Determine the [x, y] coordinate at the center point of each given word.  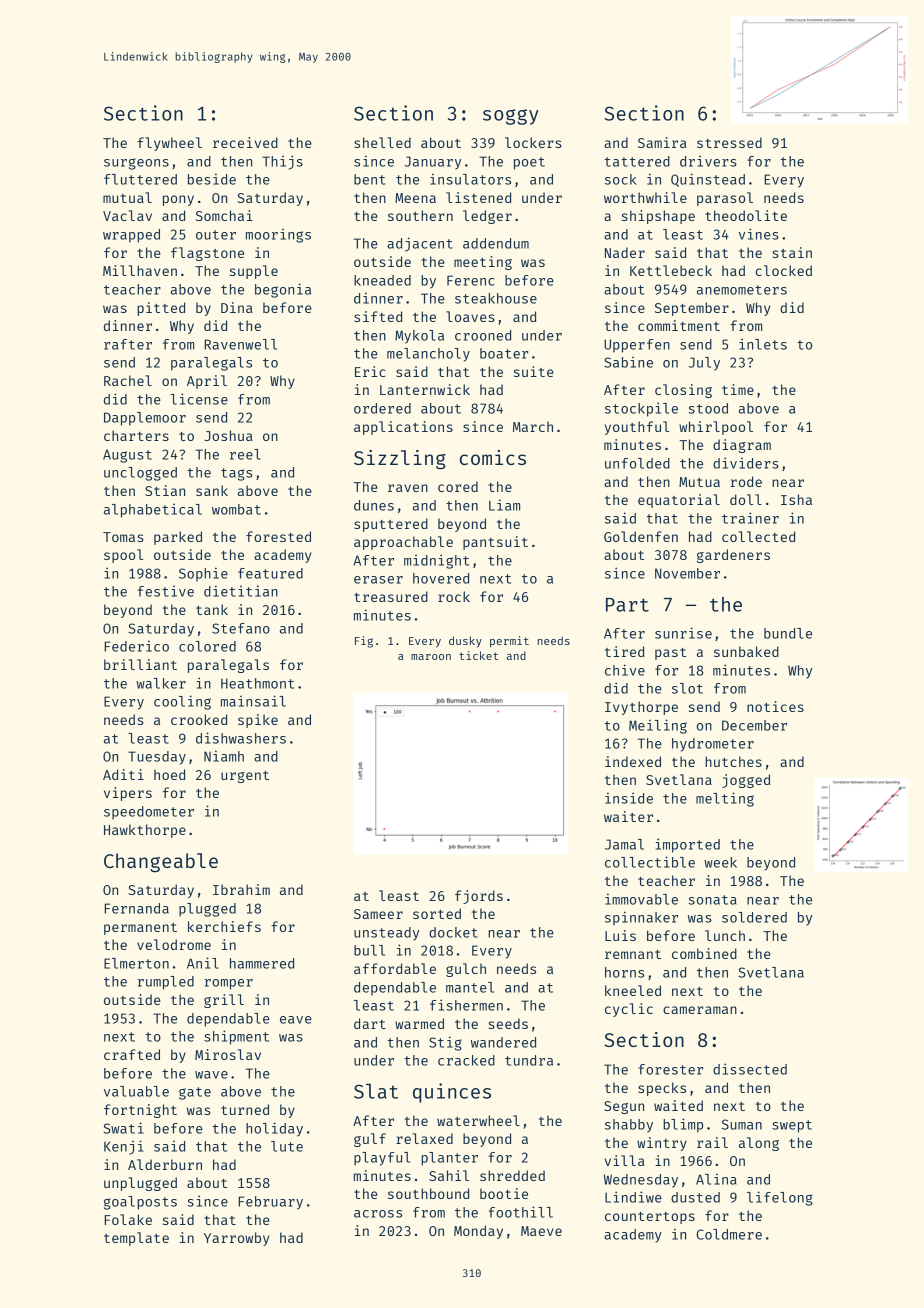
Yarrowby [236, 1239]
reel [245, 454]
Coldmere [729, 1234]
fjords [479, 897]
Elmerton [136, 963]
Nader [625, 252]
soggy [511, 117]
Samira [662, 142]
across [378, 1214]
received [245, 142]
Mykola [419, 337]
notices [775, 706]
